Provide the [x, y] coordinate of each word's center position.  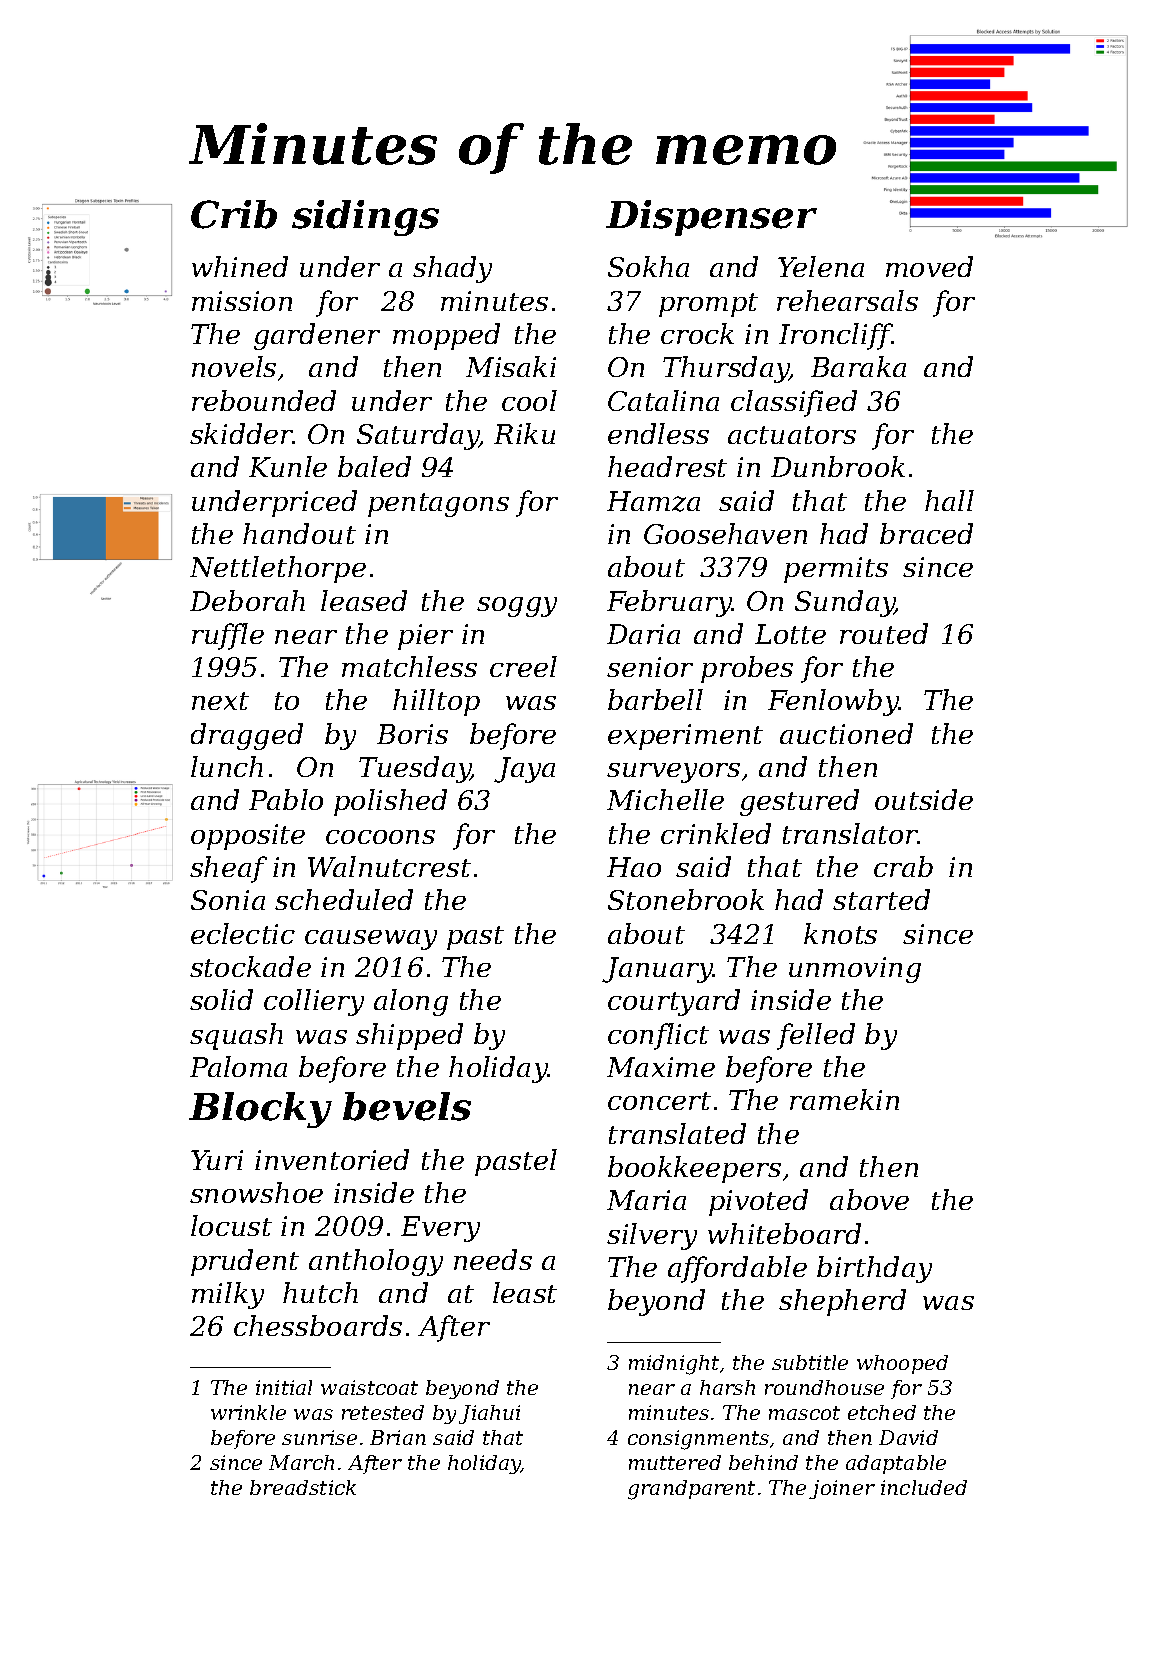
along [411, 1002]
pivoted [758, 1202]
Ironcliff [835, 336]
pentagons [438, 505]
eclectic [243, 933]
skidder [241, 433]
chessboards [318, 1325]
